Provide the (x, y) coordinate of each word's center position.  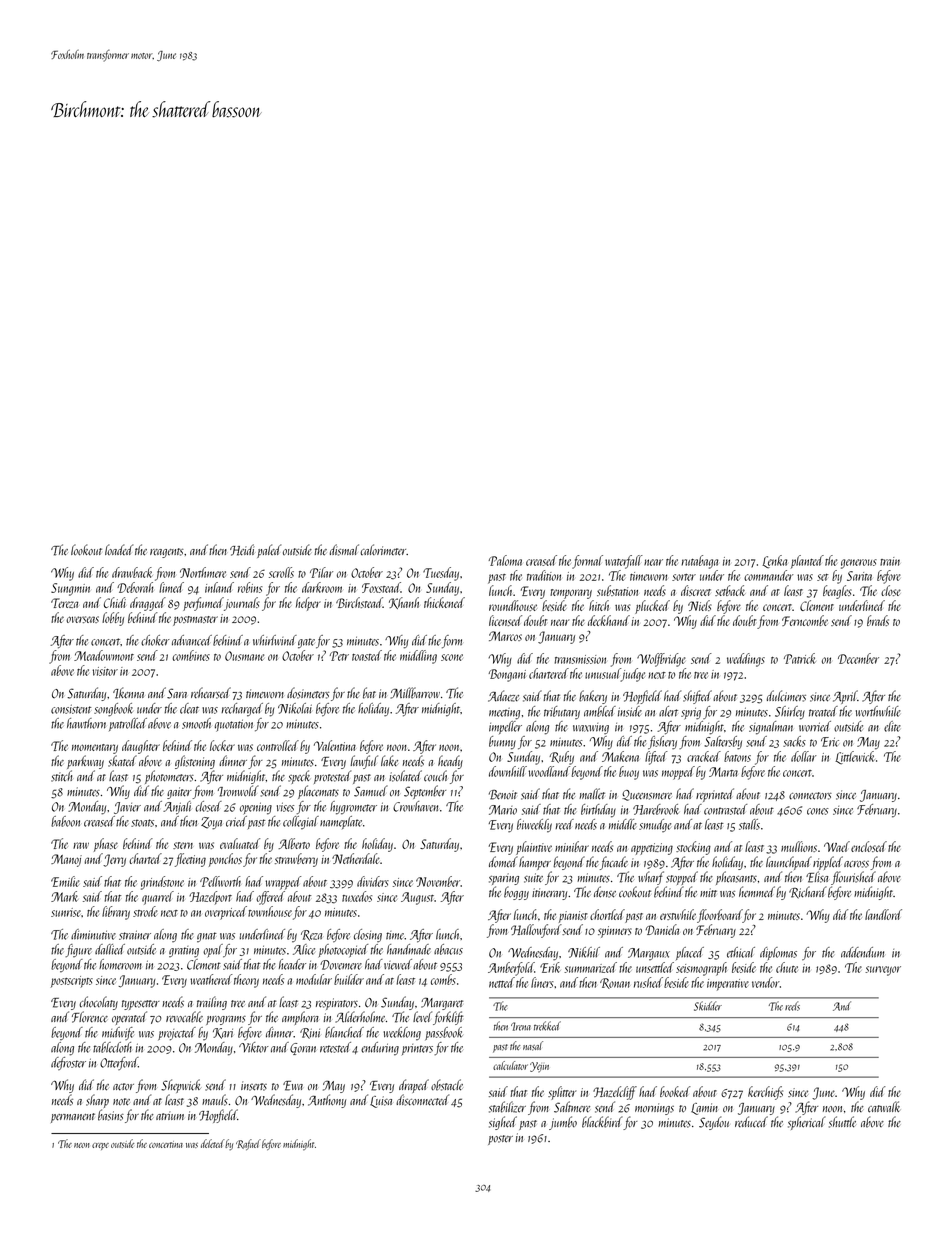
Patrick (799, 658)
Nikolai (295, 708)
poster (500, 1140)
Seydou (714, 1123)
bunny (502, 743)
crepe (100, 1146)
